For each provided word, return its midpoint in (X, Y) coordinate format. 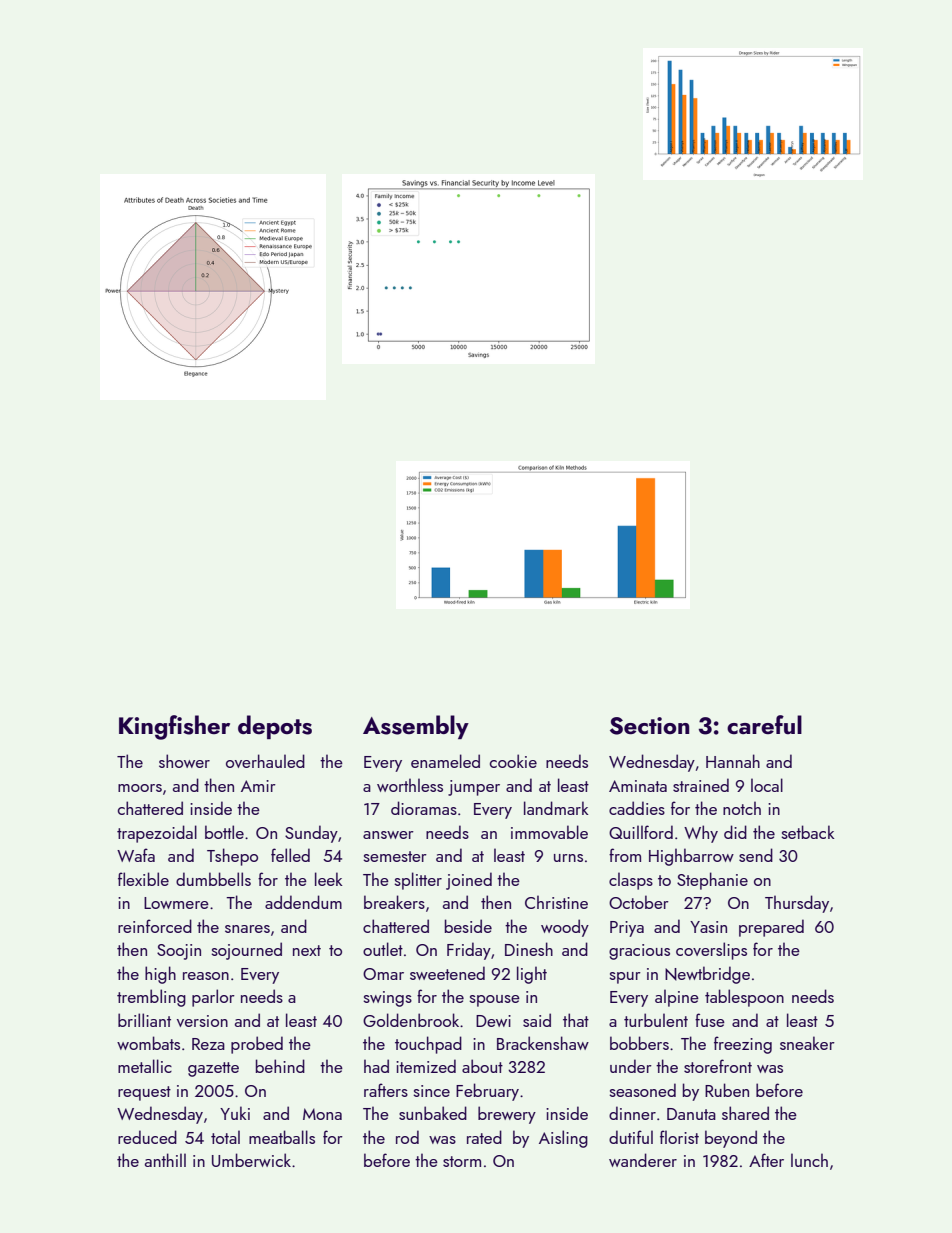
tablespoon (744, 998)
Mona (322, 1114)
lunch (809, 1160)
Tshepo (232, 857)
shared (745, 1113)
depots (275, 727)
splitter (418, 881)
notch (742, 808)
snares (247, 929)
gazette (213, 1069)
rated (484, 1137)
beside (468, 926)
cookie (513, 761)
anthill (165, 1160)
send (756, 855)
